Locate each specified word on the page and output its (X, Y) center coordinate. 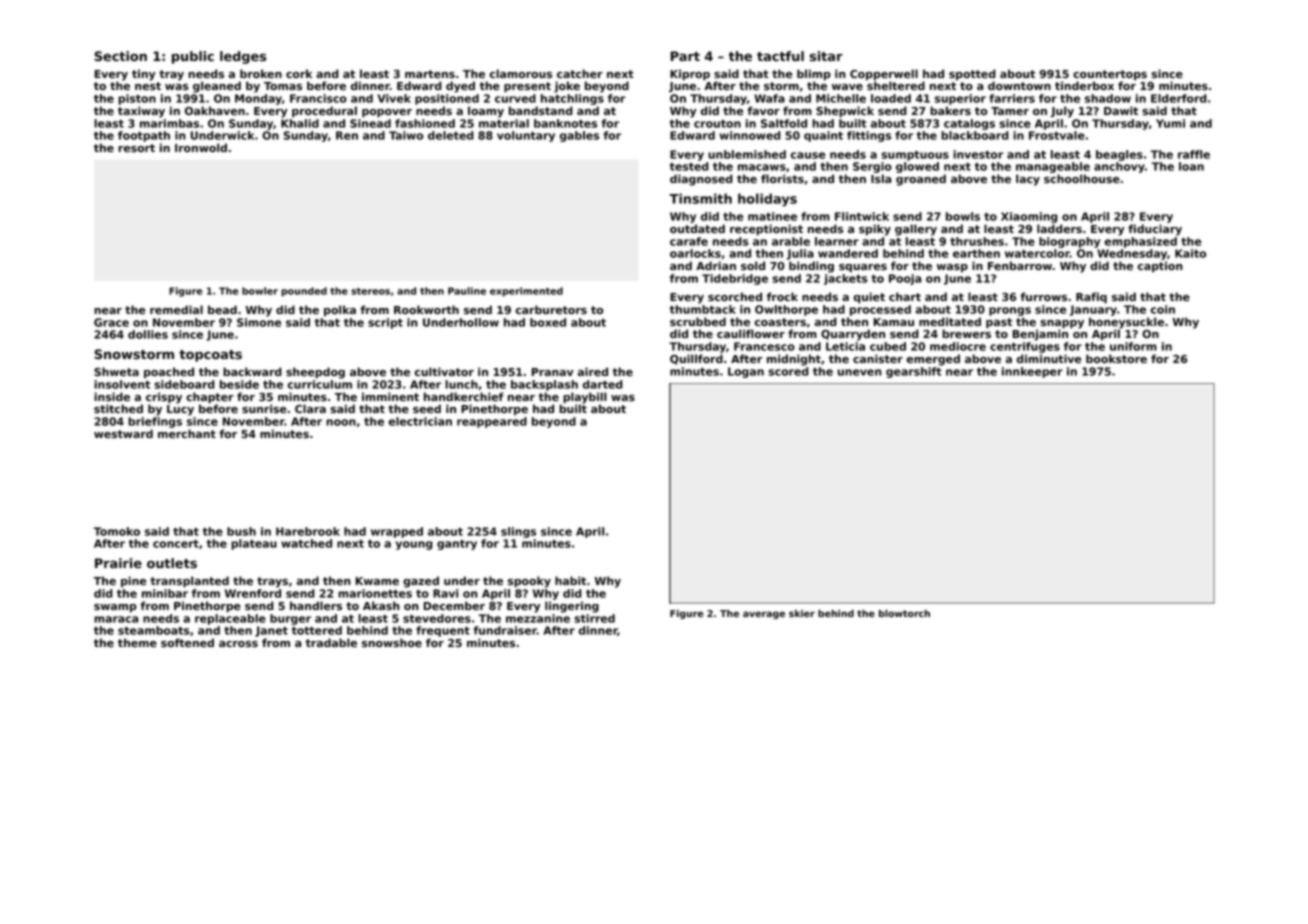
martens (430, 74)
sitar (826, 56)
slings (518, 532)
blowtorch (904, 613)
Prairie (118, 563)
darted (603, 384)
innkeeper (1032, 372)
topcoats (210, 356)
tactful (780, 56)
